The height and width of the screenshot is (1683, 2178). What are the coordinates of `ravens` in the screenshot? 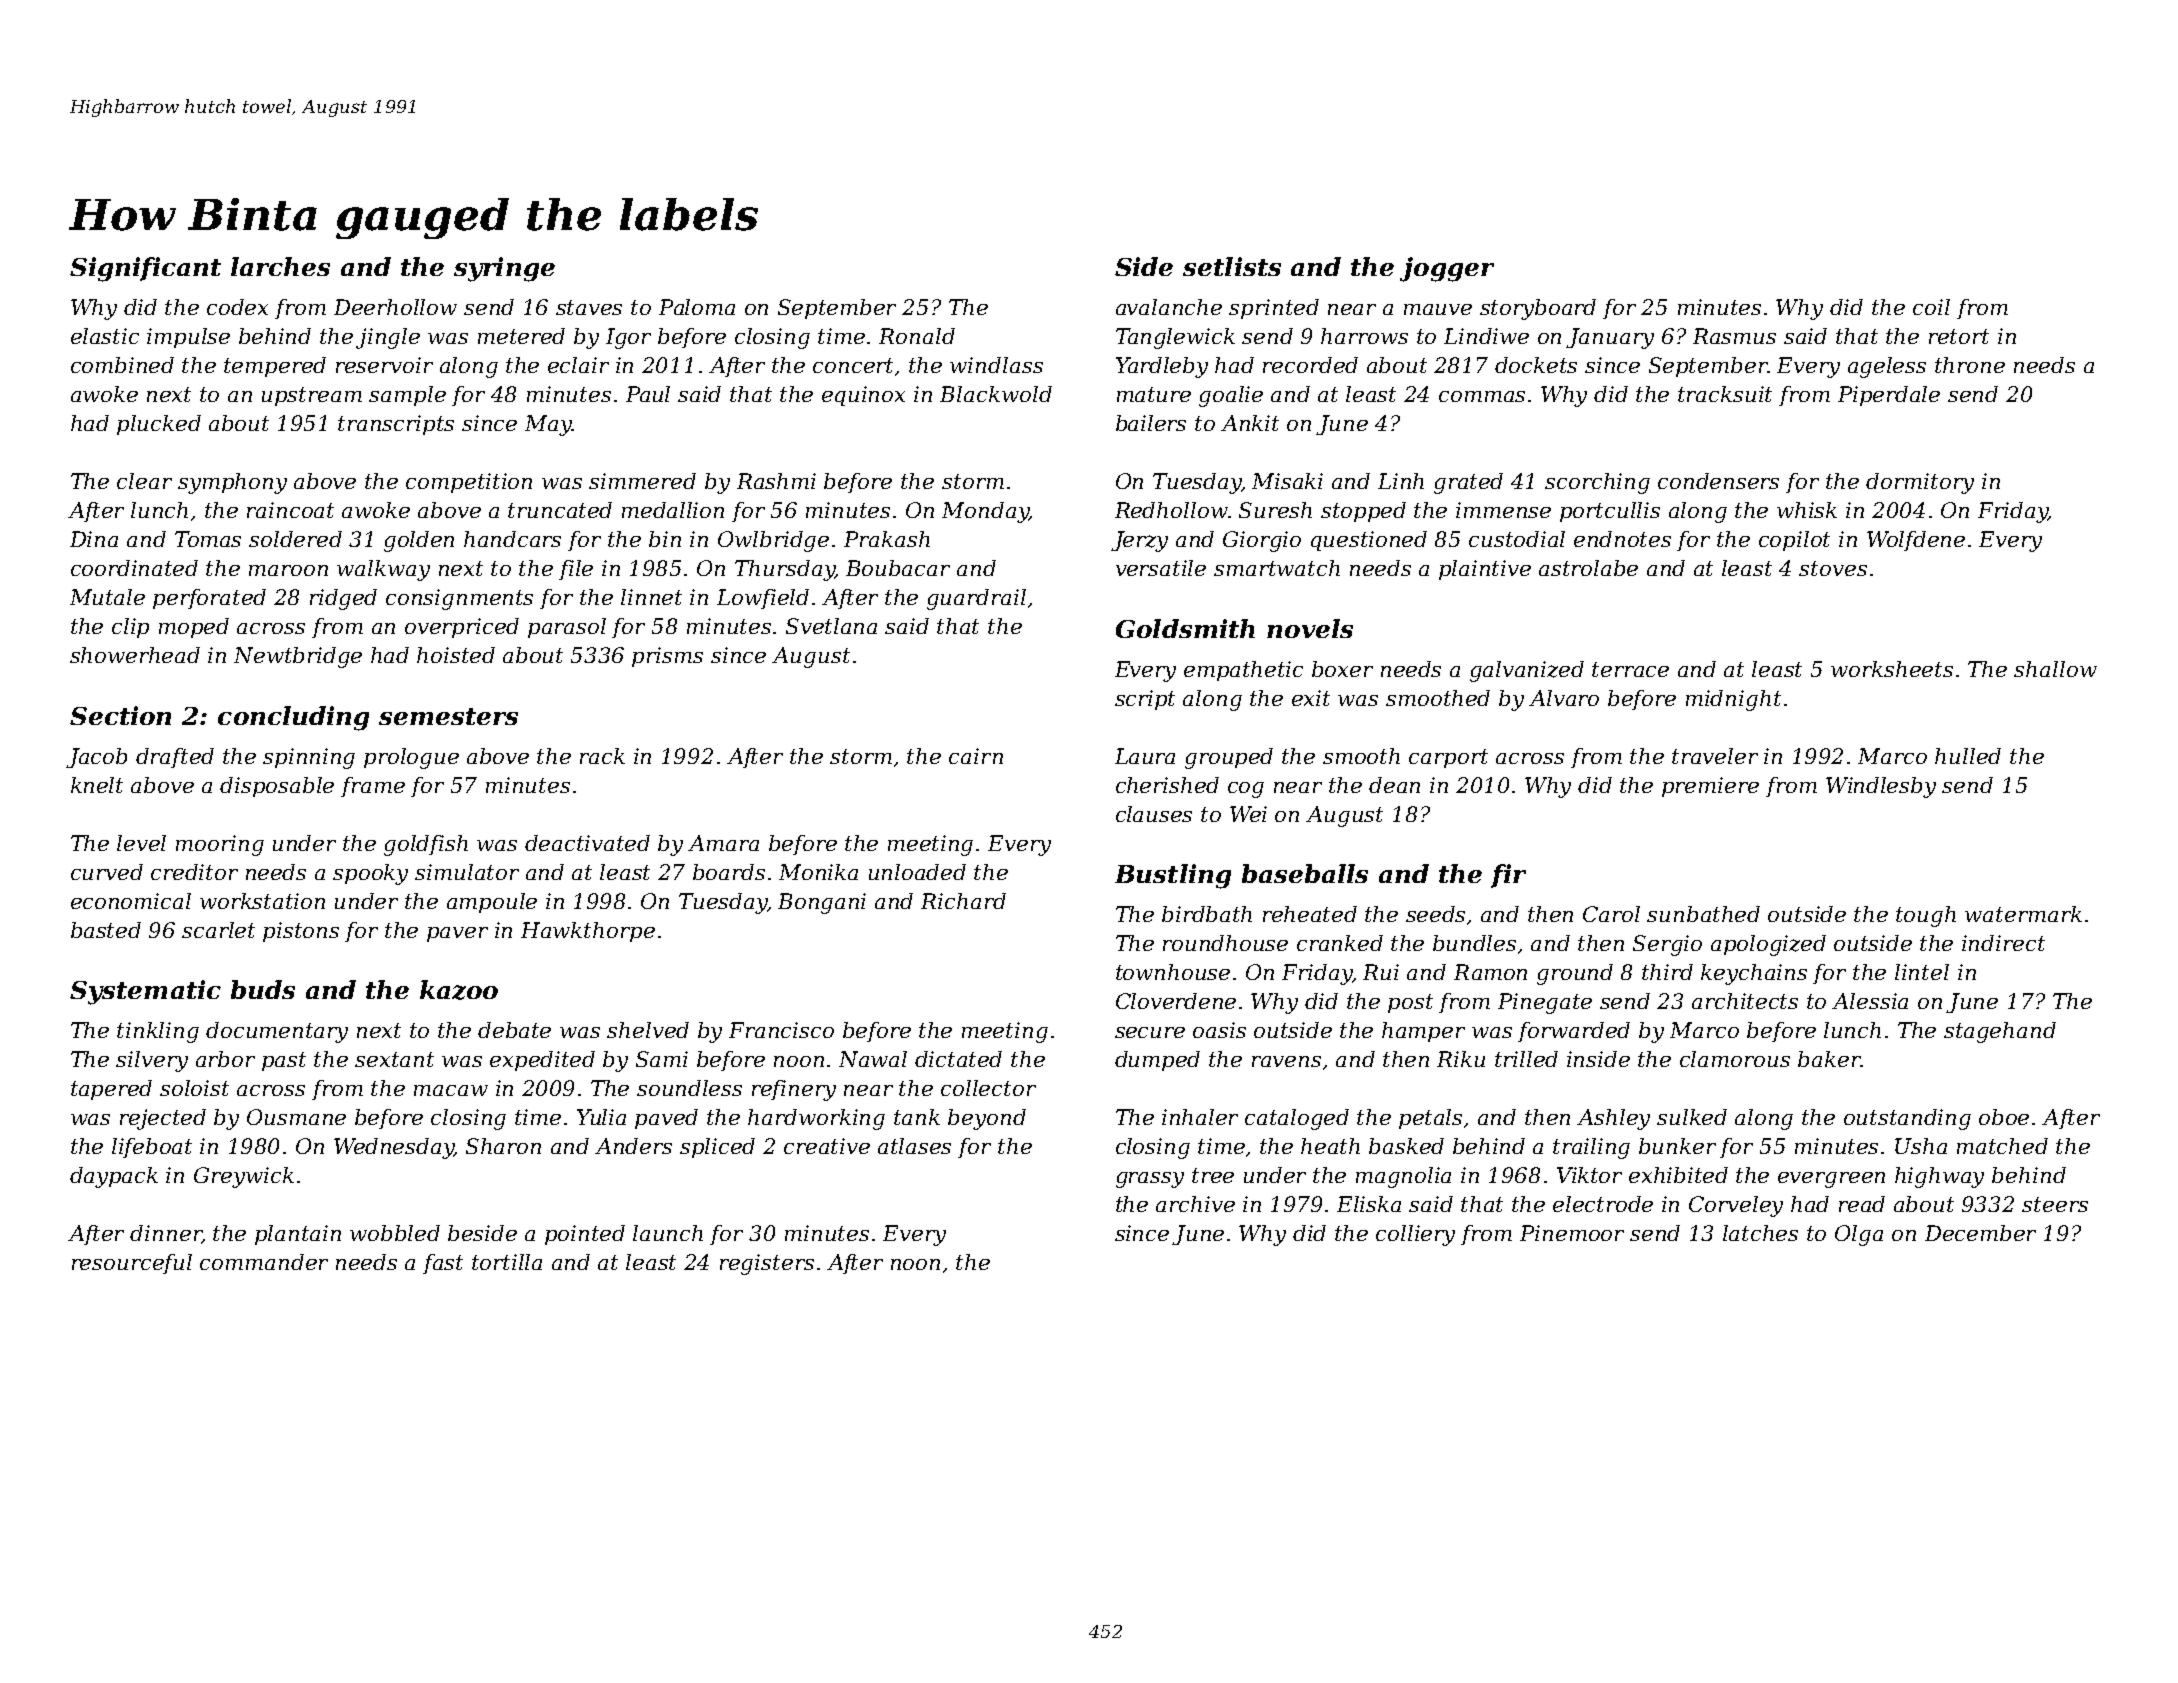 It's located at (1286, 1061).
